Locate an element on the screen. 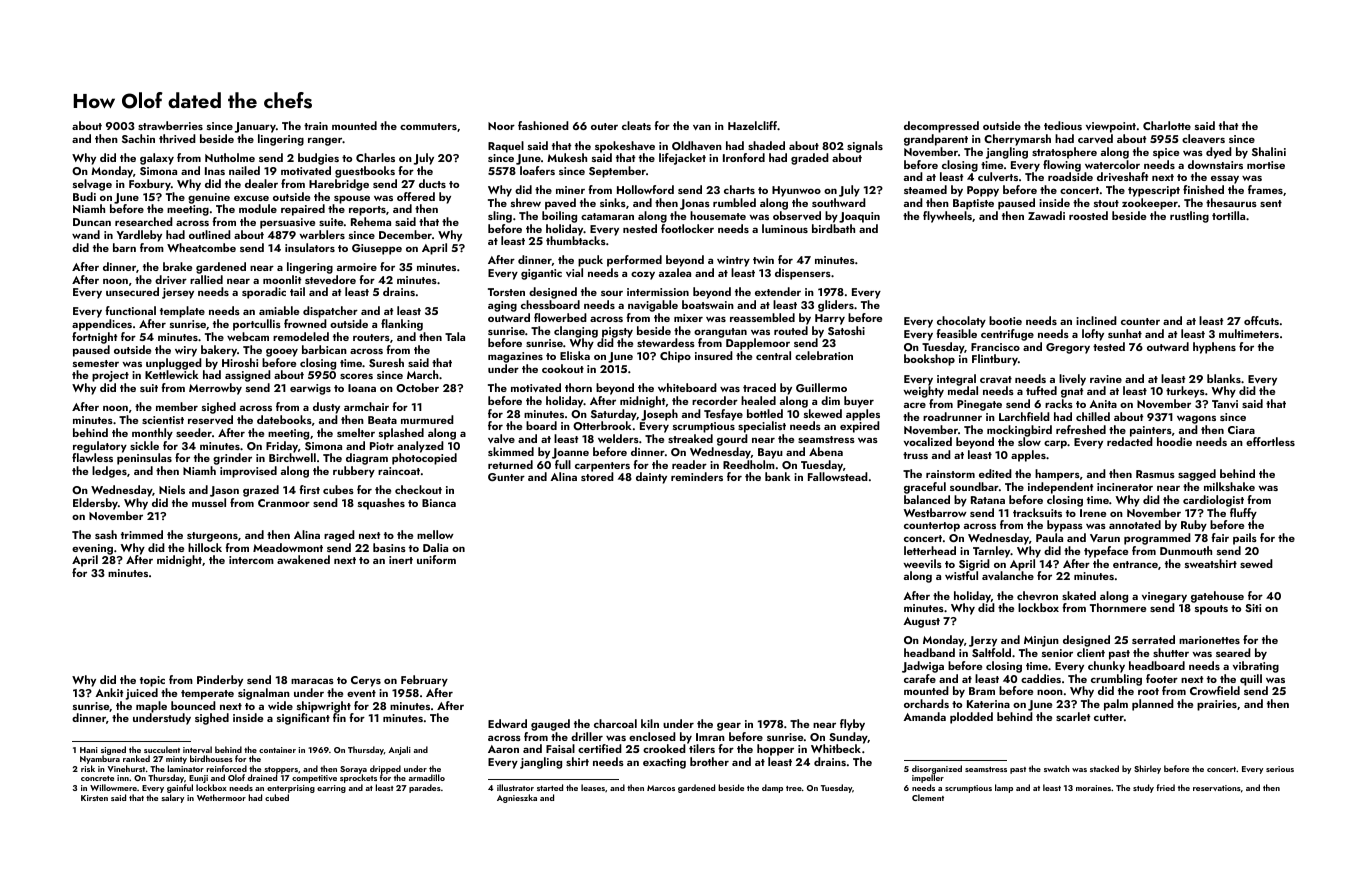 Image resolution: width=1372 pixels, height=887 pixels. cleats is located at coordinates (636, 125).
